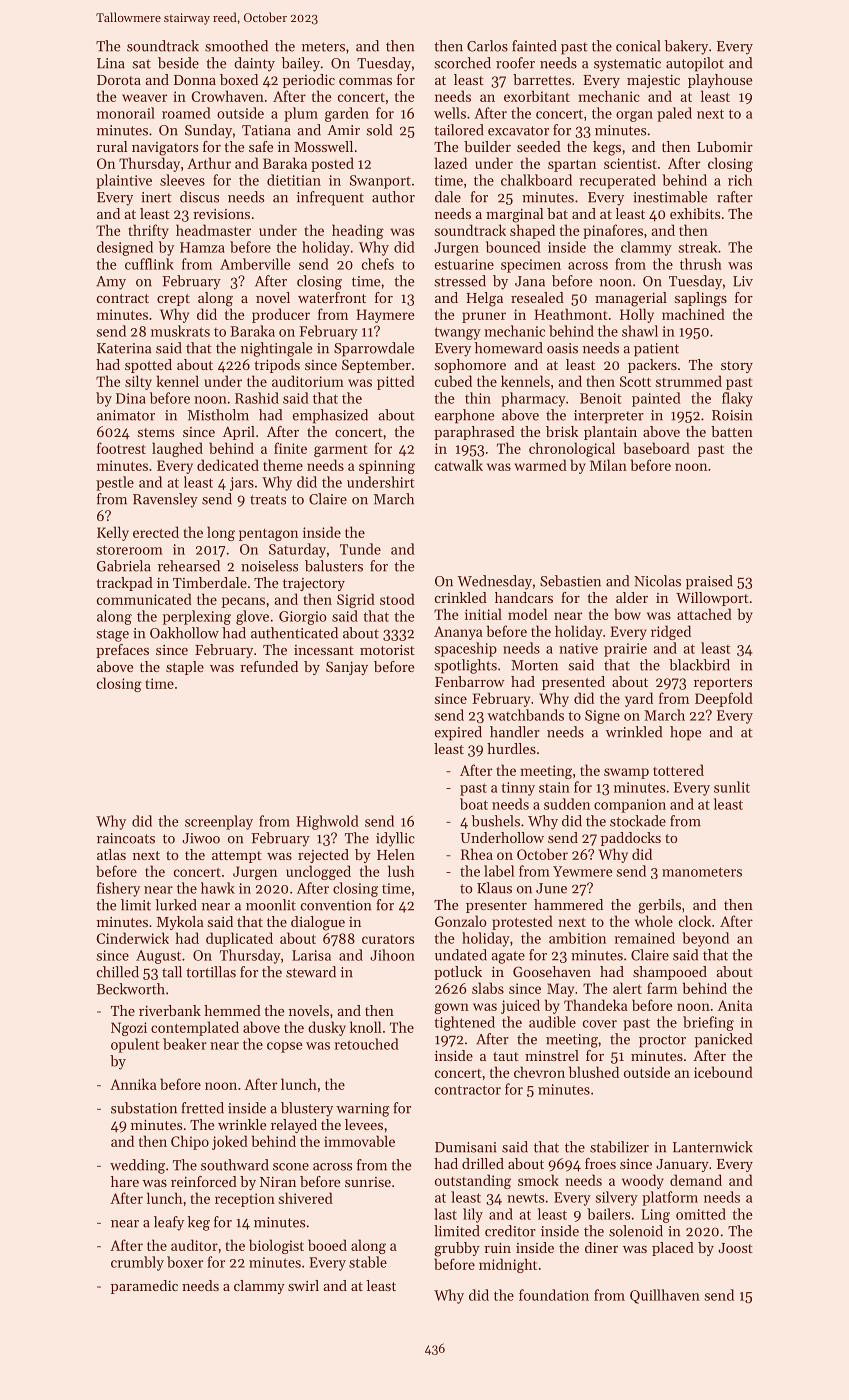 Image resolution: width=849 pixels, height=1400 pixels. Describe the element at coordinates (461, 921) in the screenshot. I see `Gonzalo` at that location.
